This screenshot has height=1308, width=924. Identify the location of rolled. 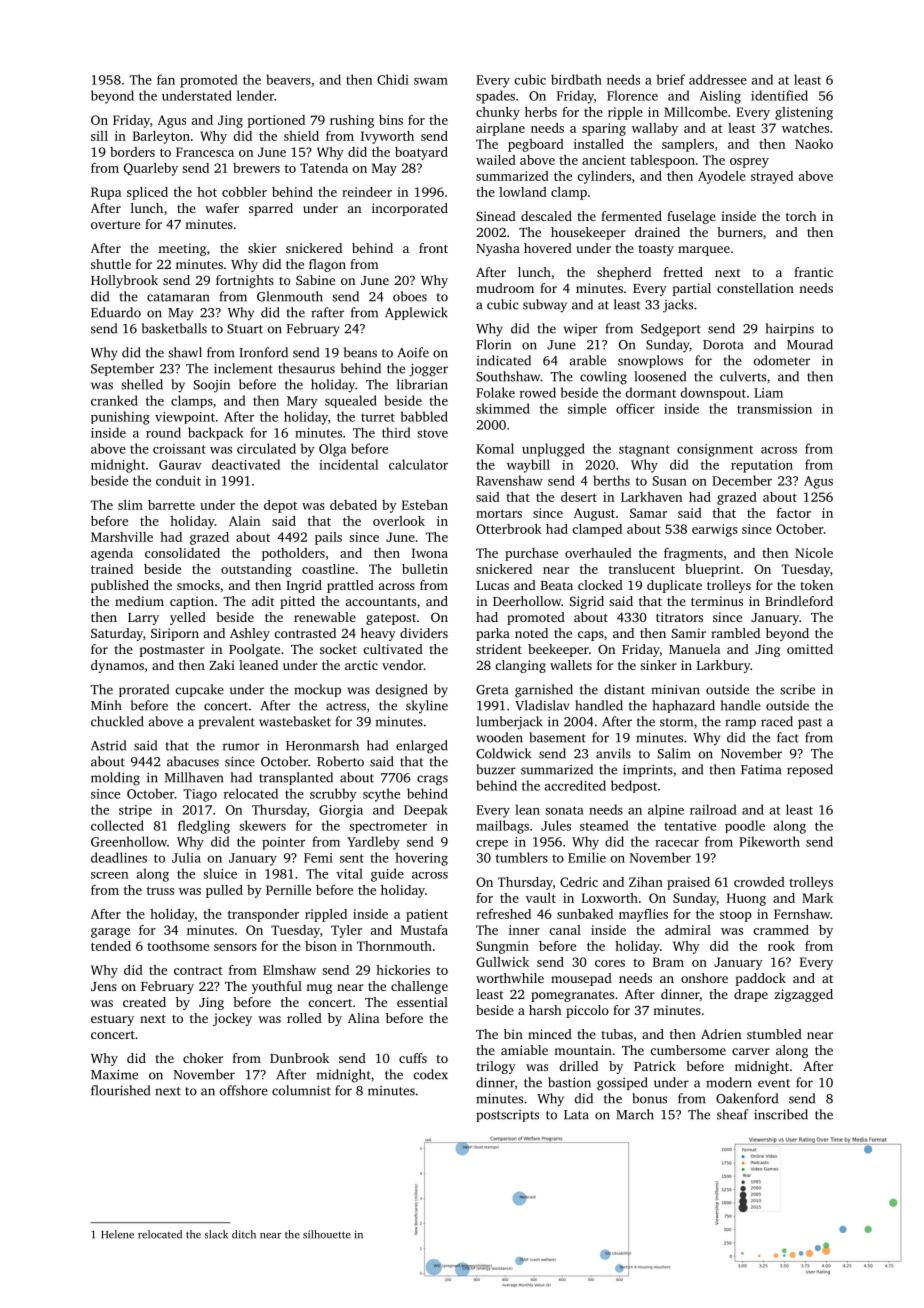
(304, 1018).
